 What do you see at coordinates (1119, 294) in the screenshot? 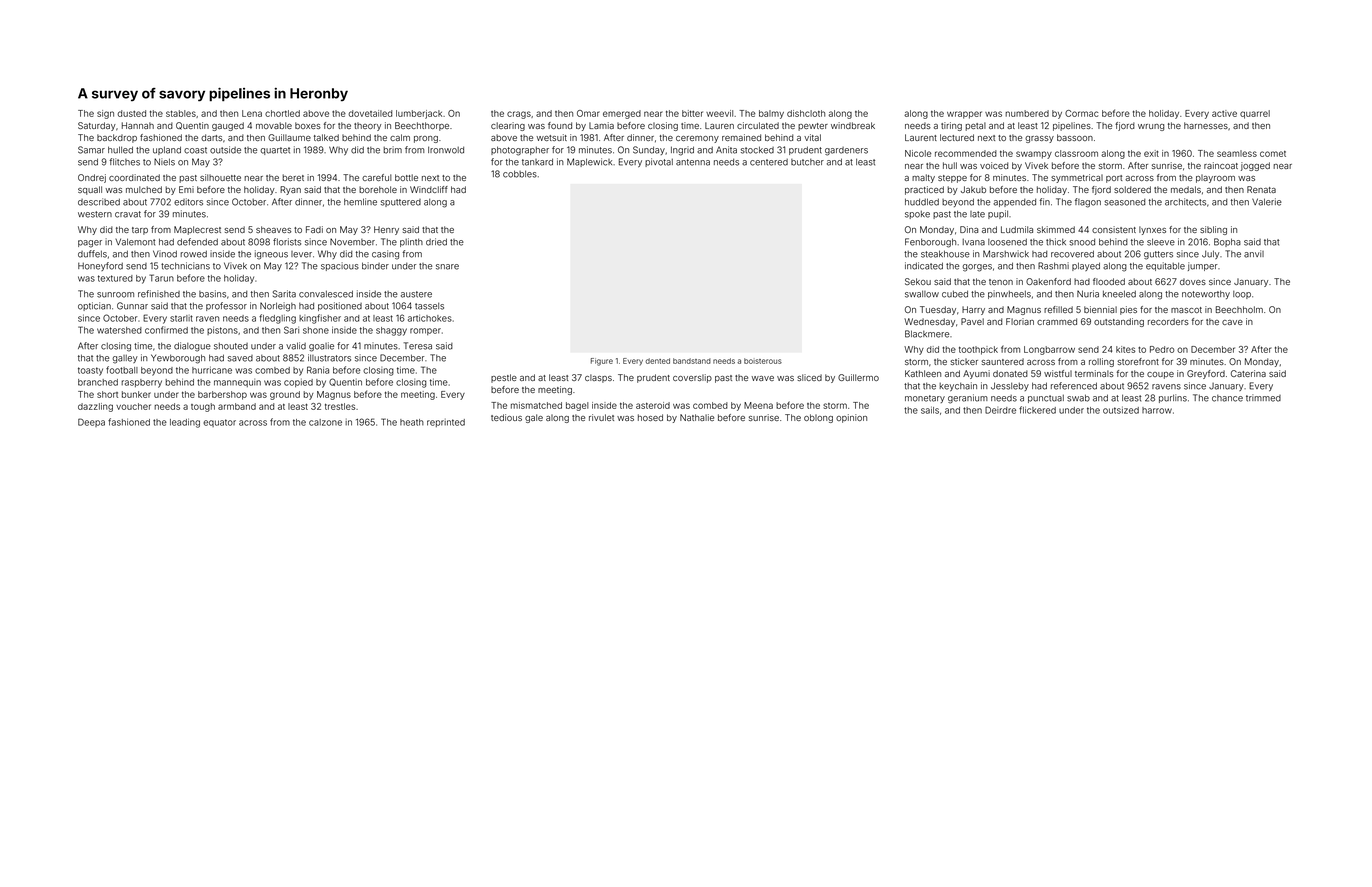
I see `kneeled` at bounding box center [1119, 294].
